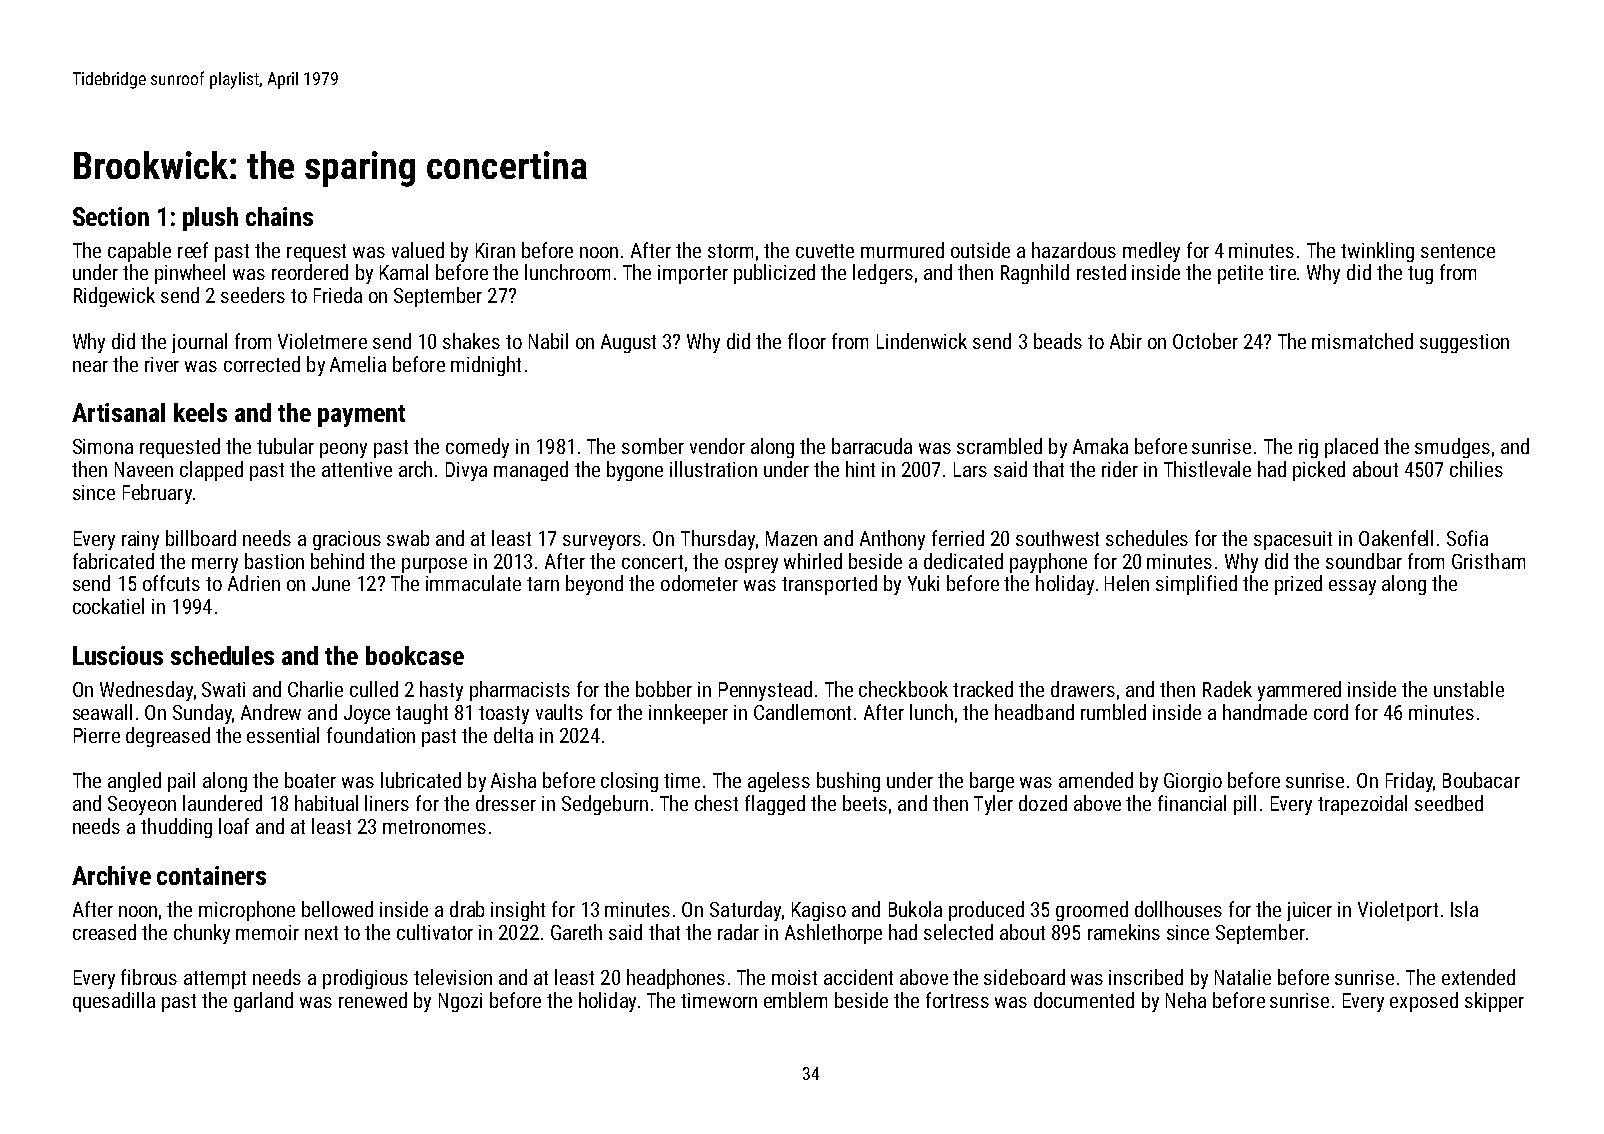 This screenshot has height=1134, width=1604. What do you see at coordinates (263, 1002) in the screenshot?
I see `garland` at bounding box center [263, 1002].
